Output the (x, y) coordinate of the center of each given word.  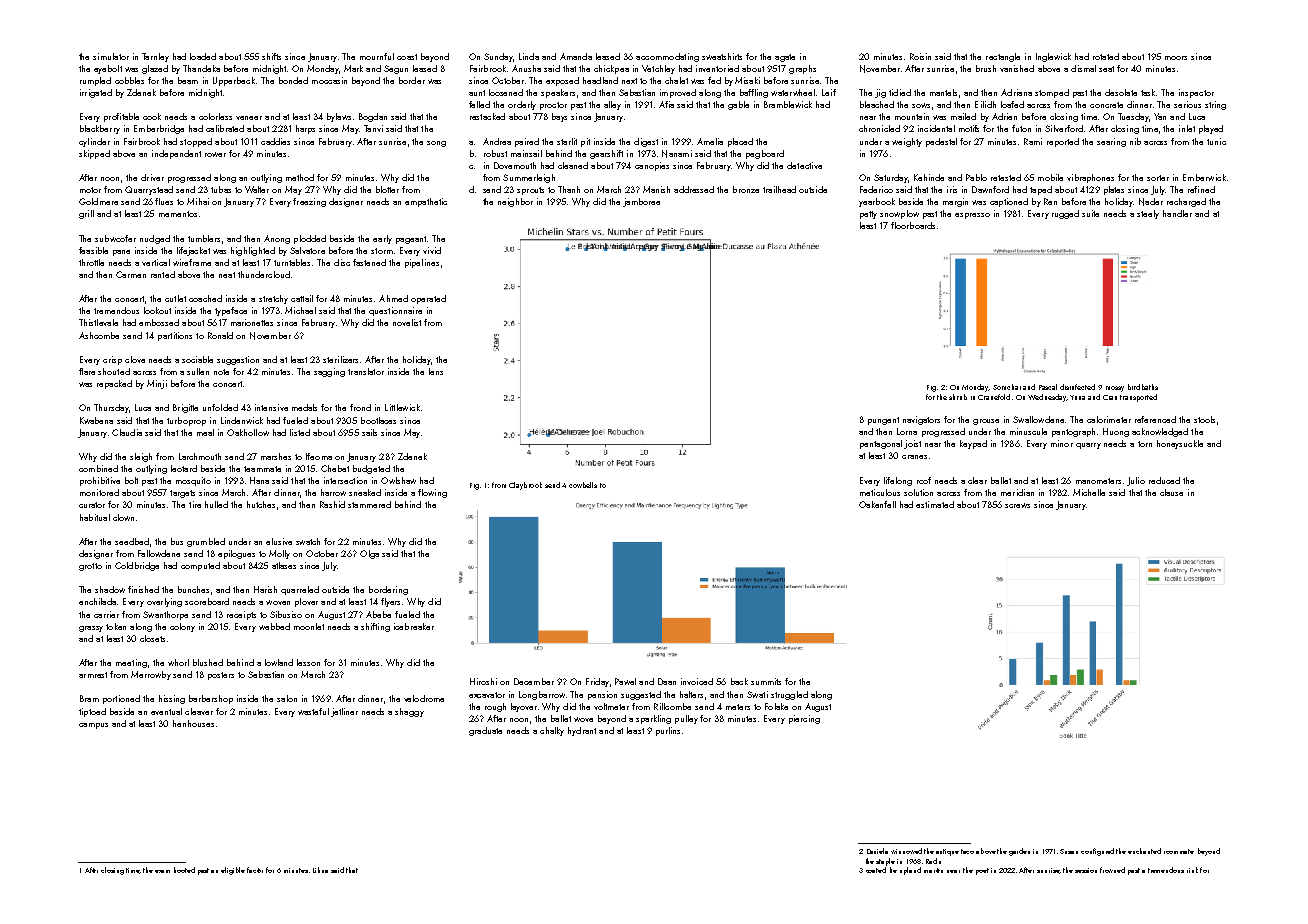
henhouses (193, 723)
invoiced (697, 681)
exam (162, 871)
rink (1192, 870)
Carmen (131, 274)
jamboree (641, 202)
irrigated (96, 93)
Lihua (320, 870)
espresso (972, 216)
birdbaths (1143, 387)
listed (300, 432)
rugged (1065, 214)
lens (436, 371)
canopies (652, 166)
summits (766, 681)
